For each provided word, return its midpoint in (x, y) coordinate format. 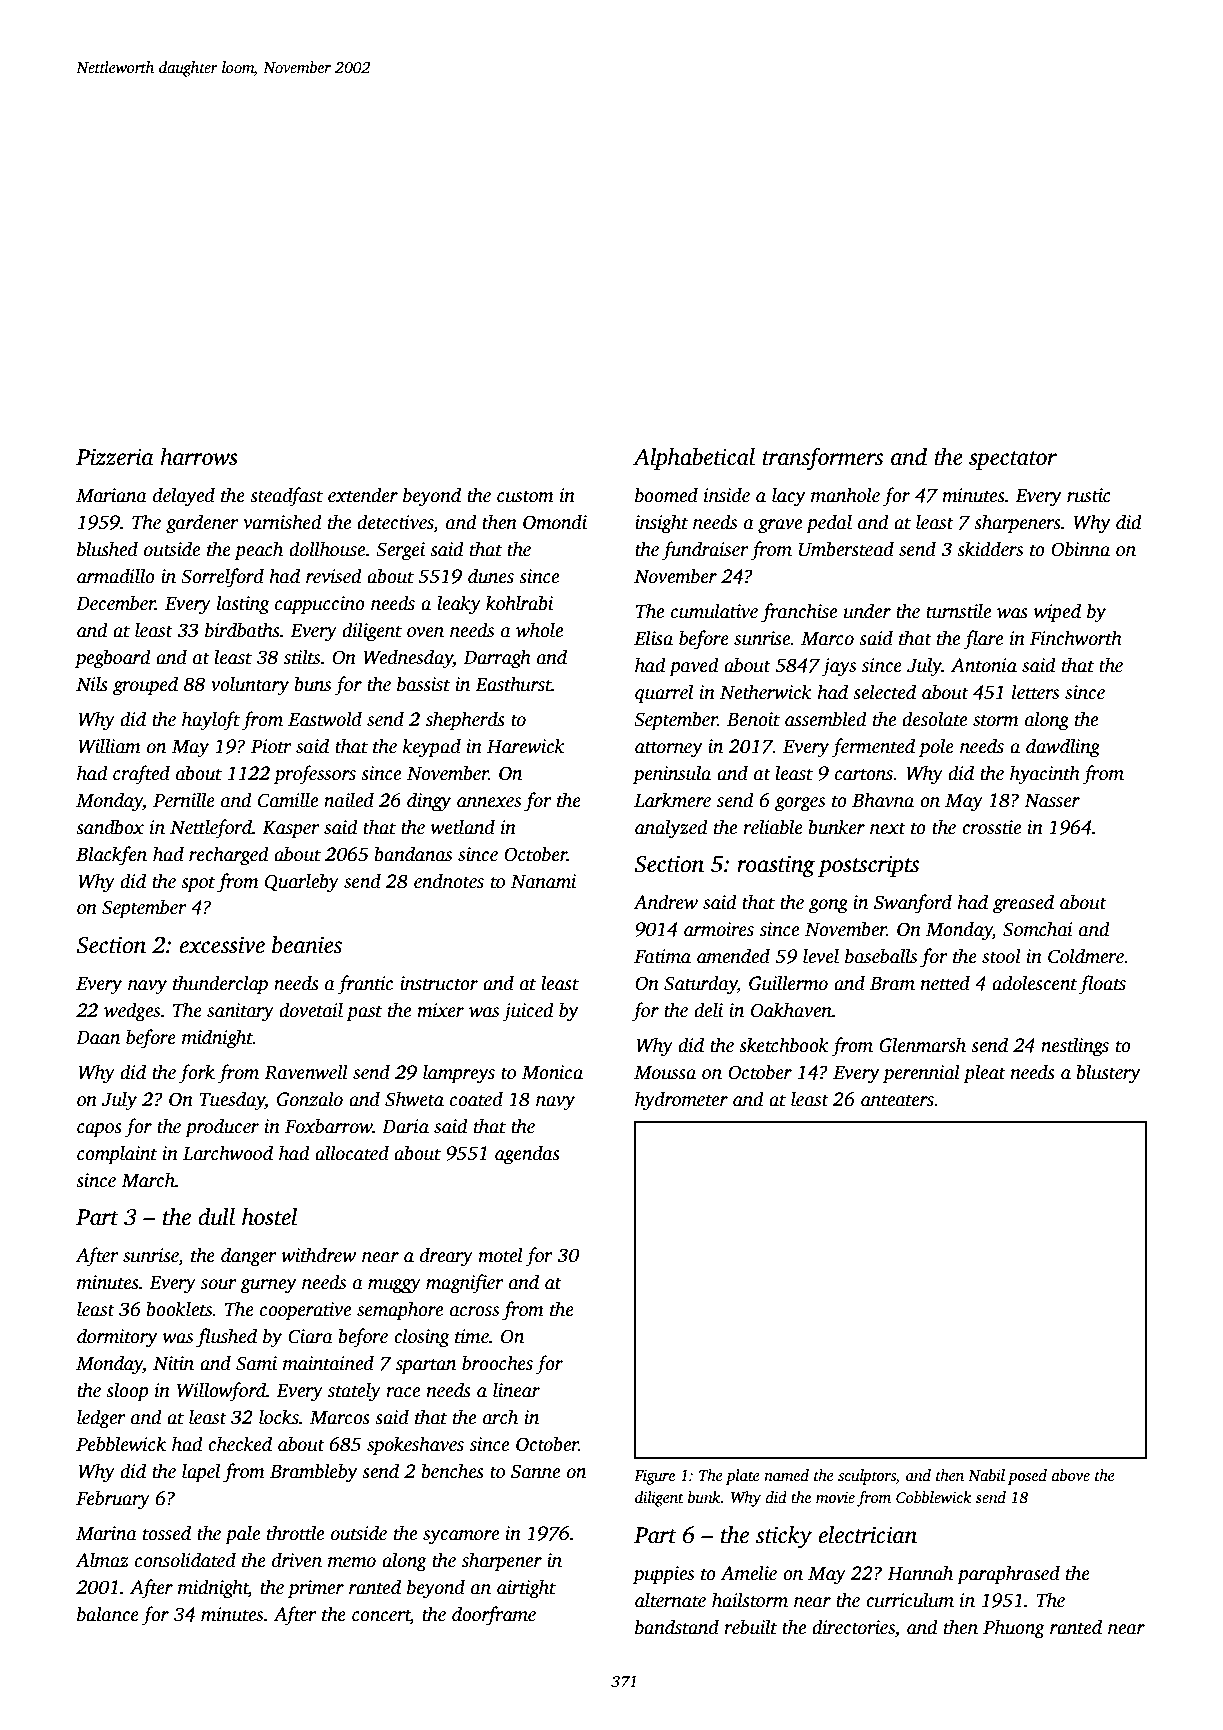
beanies (307, 945)
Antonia (984, 665)
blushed (107, 549)
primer (316, 1589)
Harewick (526, 746)
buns (313, 684)
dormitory (117, 1338)
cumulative (714, 611)
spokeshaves (415, 1446)
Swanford (913, 904)
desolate (934, 719)
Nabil (986, 1475)
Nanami (543, 881)
